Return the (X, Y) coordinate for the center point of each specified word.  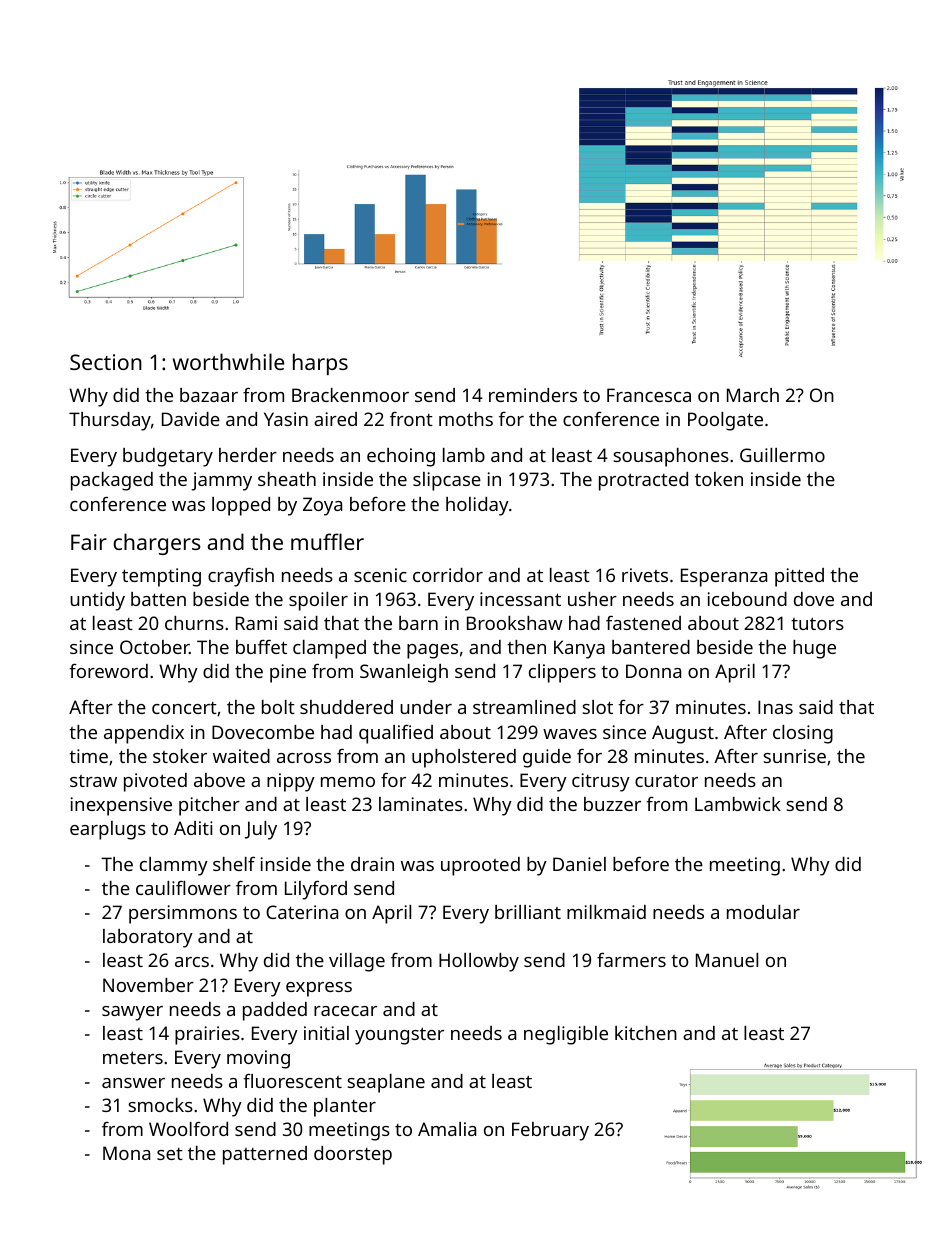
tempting (161, 577)
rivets (645, 575)
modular (763, 912)
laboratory (148, 938)
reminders (533, 395)
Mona (126, 1153)
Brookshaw (515, 623)
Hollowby (479, 962)
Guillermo (782, 455)
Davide (191, 419)
